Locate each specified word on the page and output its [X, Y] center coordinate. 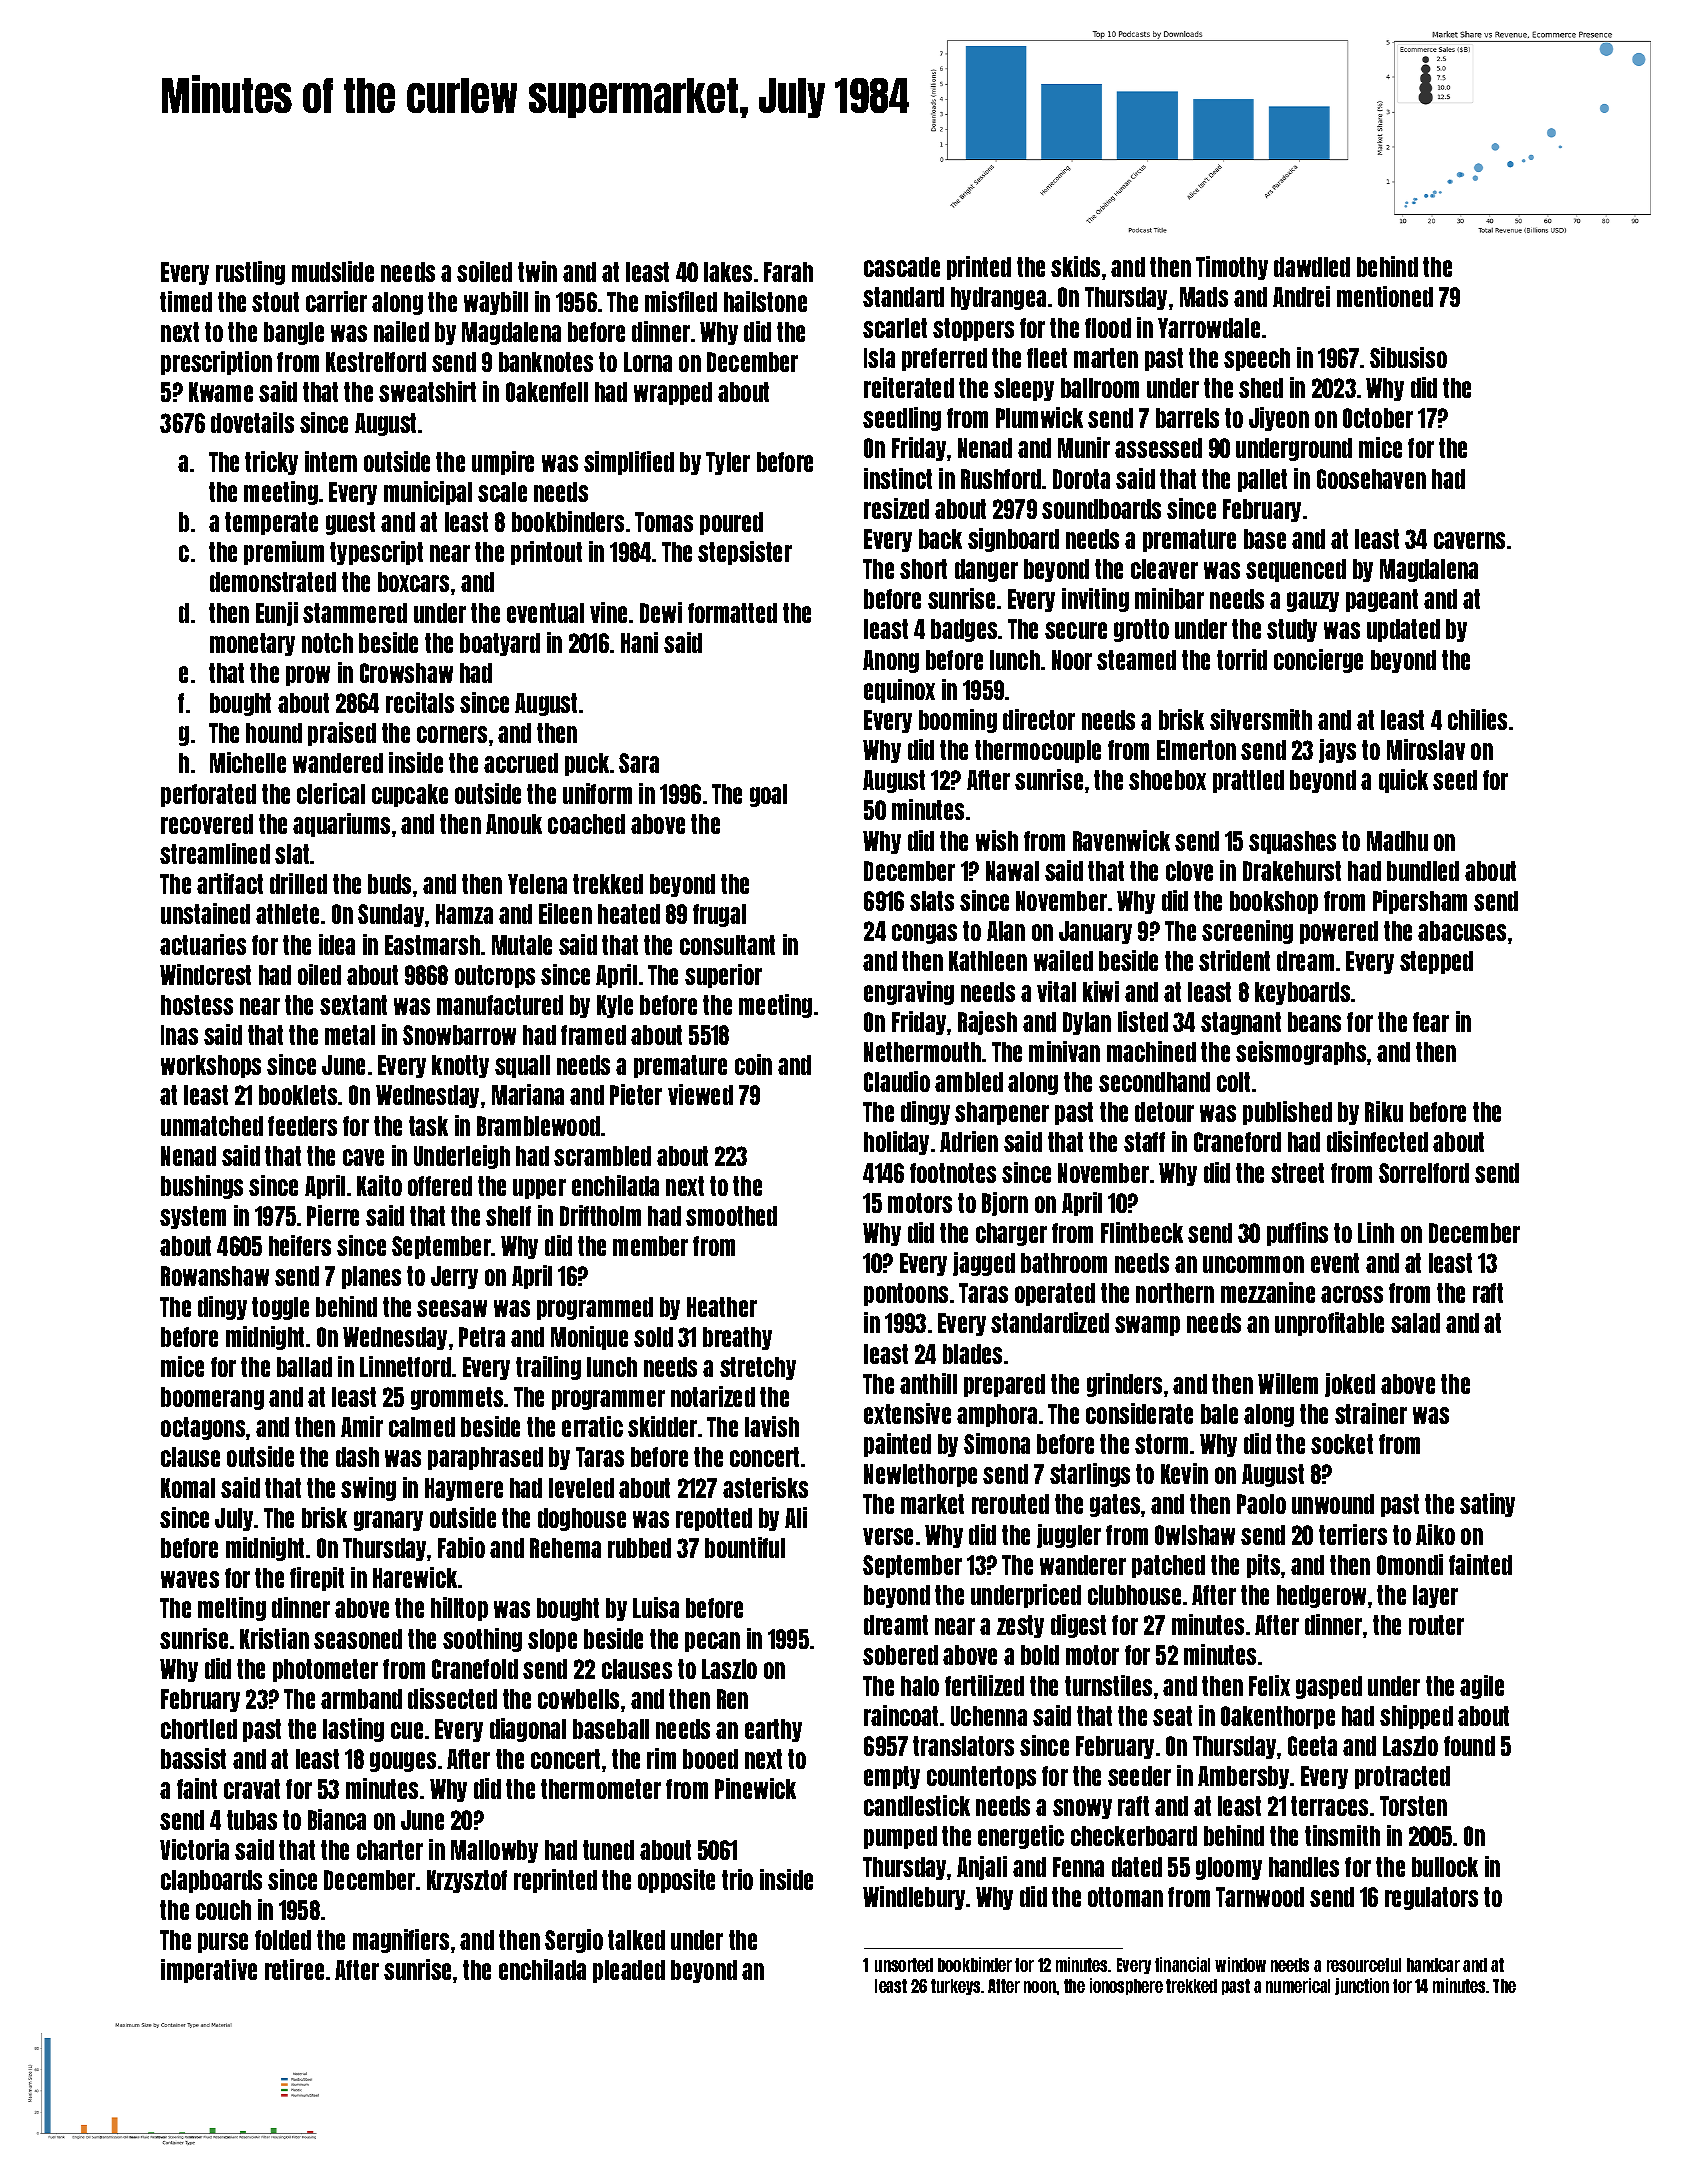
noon [1040, 1987]
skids [1075, 266]
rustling [250, 273]
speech [1257, 359]
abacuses [1462, 931]
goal [768, 795]
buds [389, 884]
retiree [294, 1969]
